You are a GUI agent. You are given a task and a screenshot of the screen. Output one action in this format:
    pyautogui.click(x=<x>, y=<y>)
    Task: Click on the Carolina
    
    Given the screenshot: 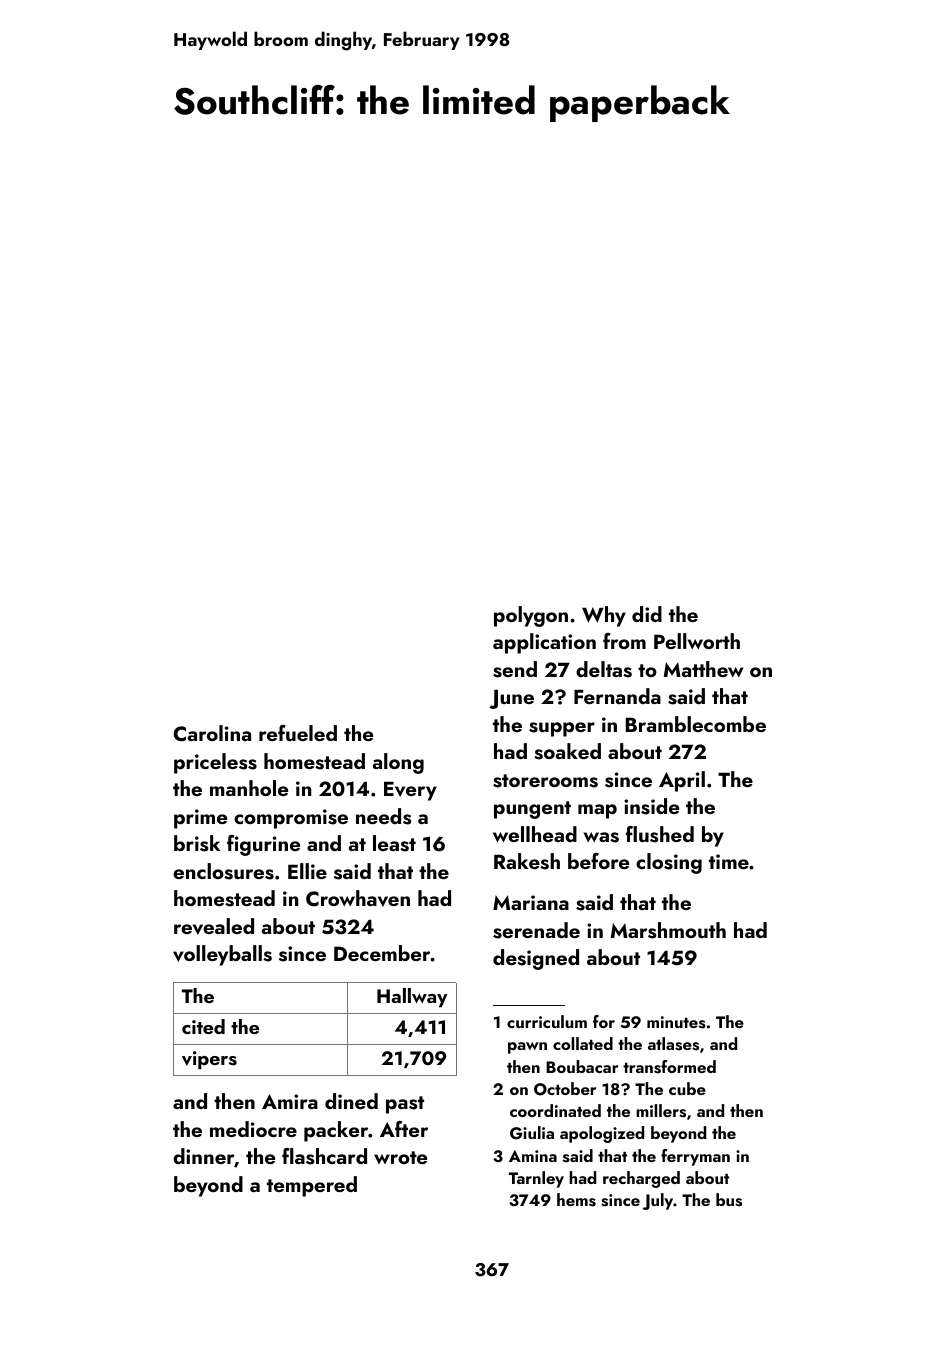 What is the action you would take?
    pyautogui.click(x=212, y=733)
